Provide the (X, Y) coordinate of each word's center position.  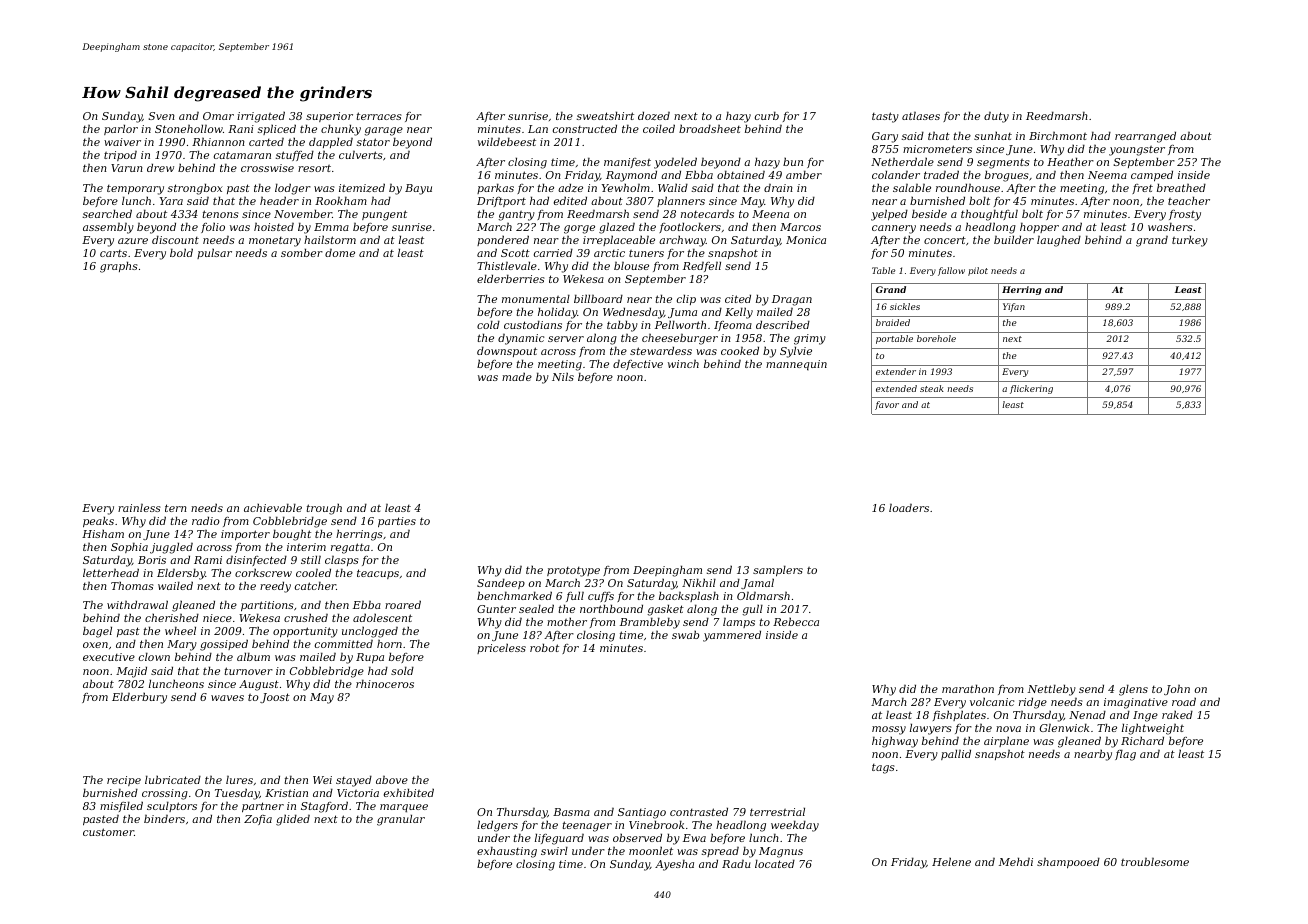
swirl (554, 850)
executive (109, 657)
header (279, 200)
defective (638, 364)
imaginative (1136, 703)
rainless (139, 507)
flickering (1031, 389)
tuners (646, 253)
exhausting (507, 852)
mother (567, 621)
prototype (573, 572)
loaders (909, 507)
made (517, 377)
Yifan (1014, 307)
